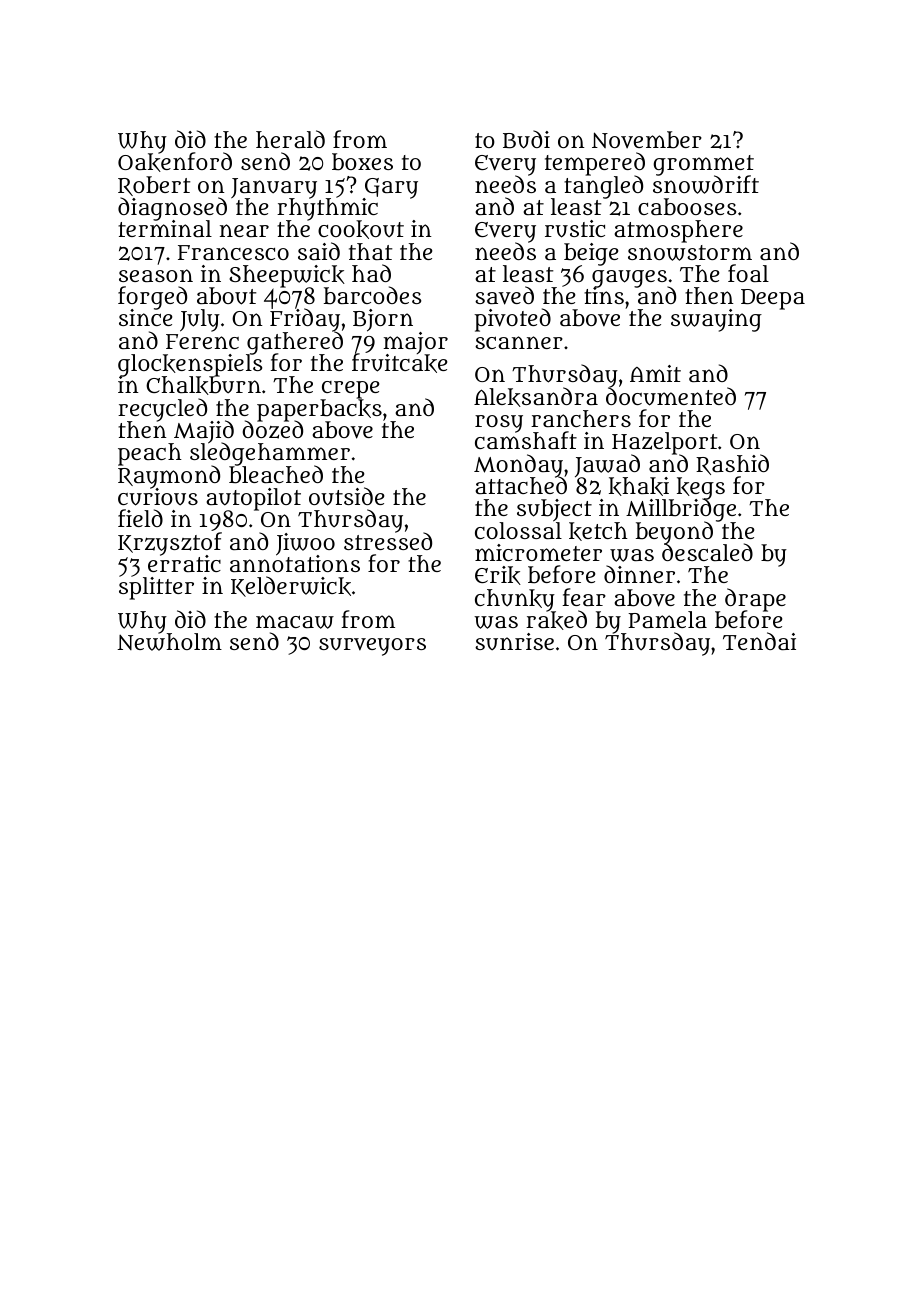 Image resolution: width=924 pixels, height=1314 pixels. I want to click on Friday, so click(305, 321).
